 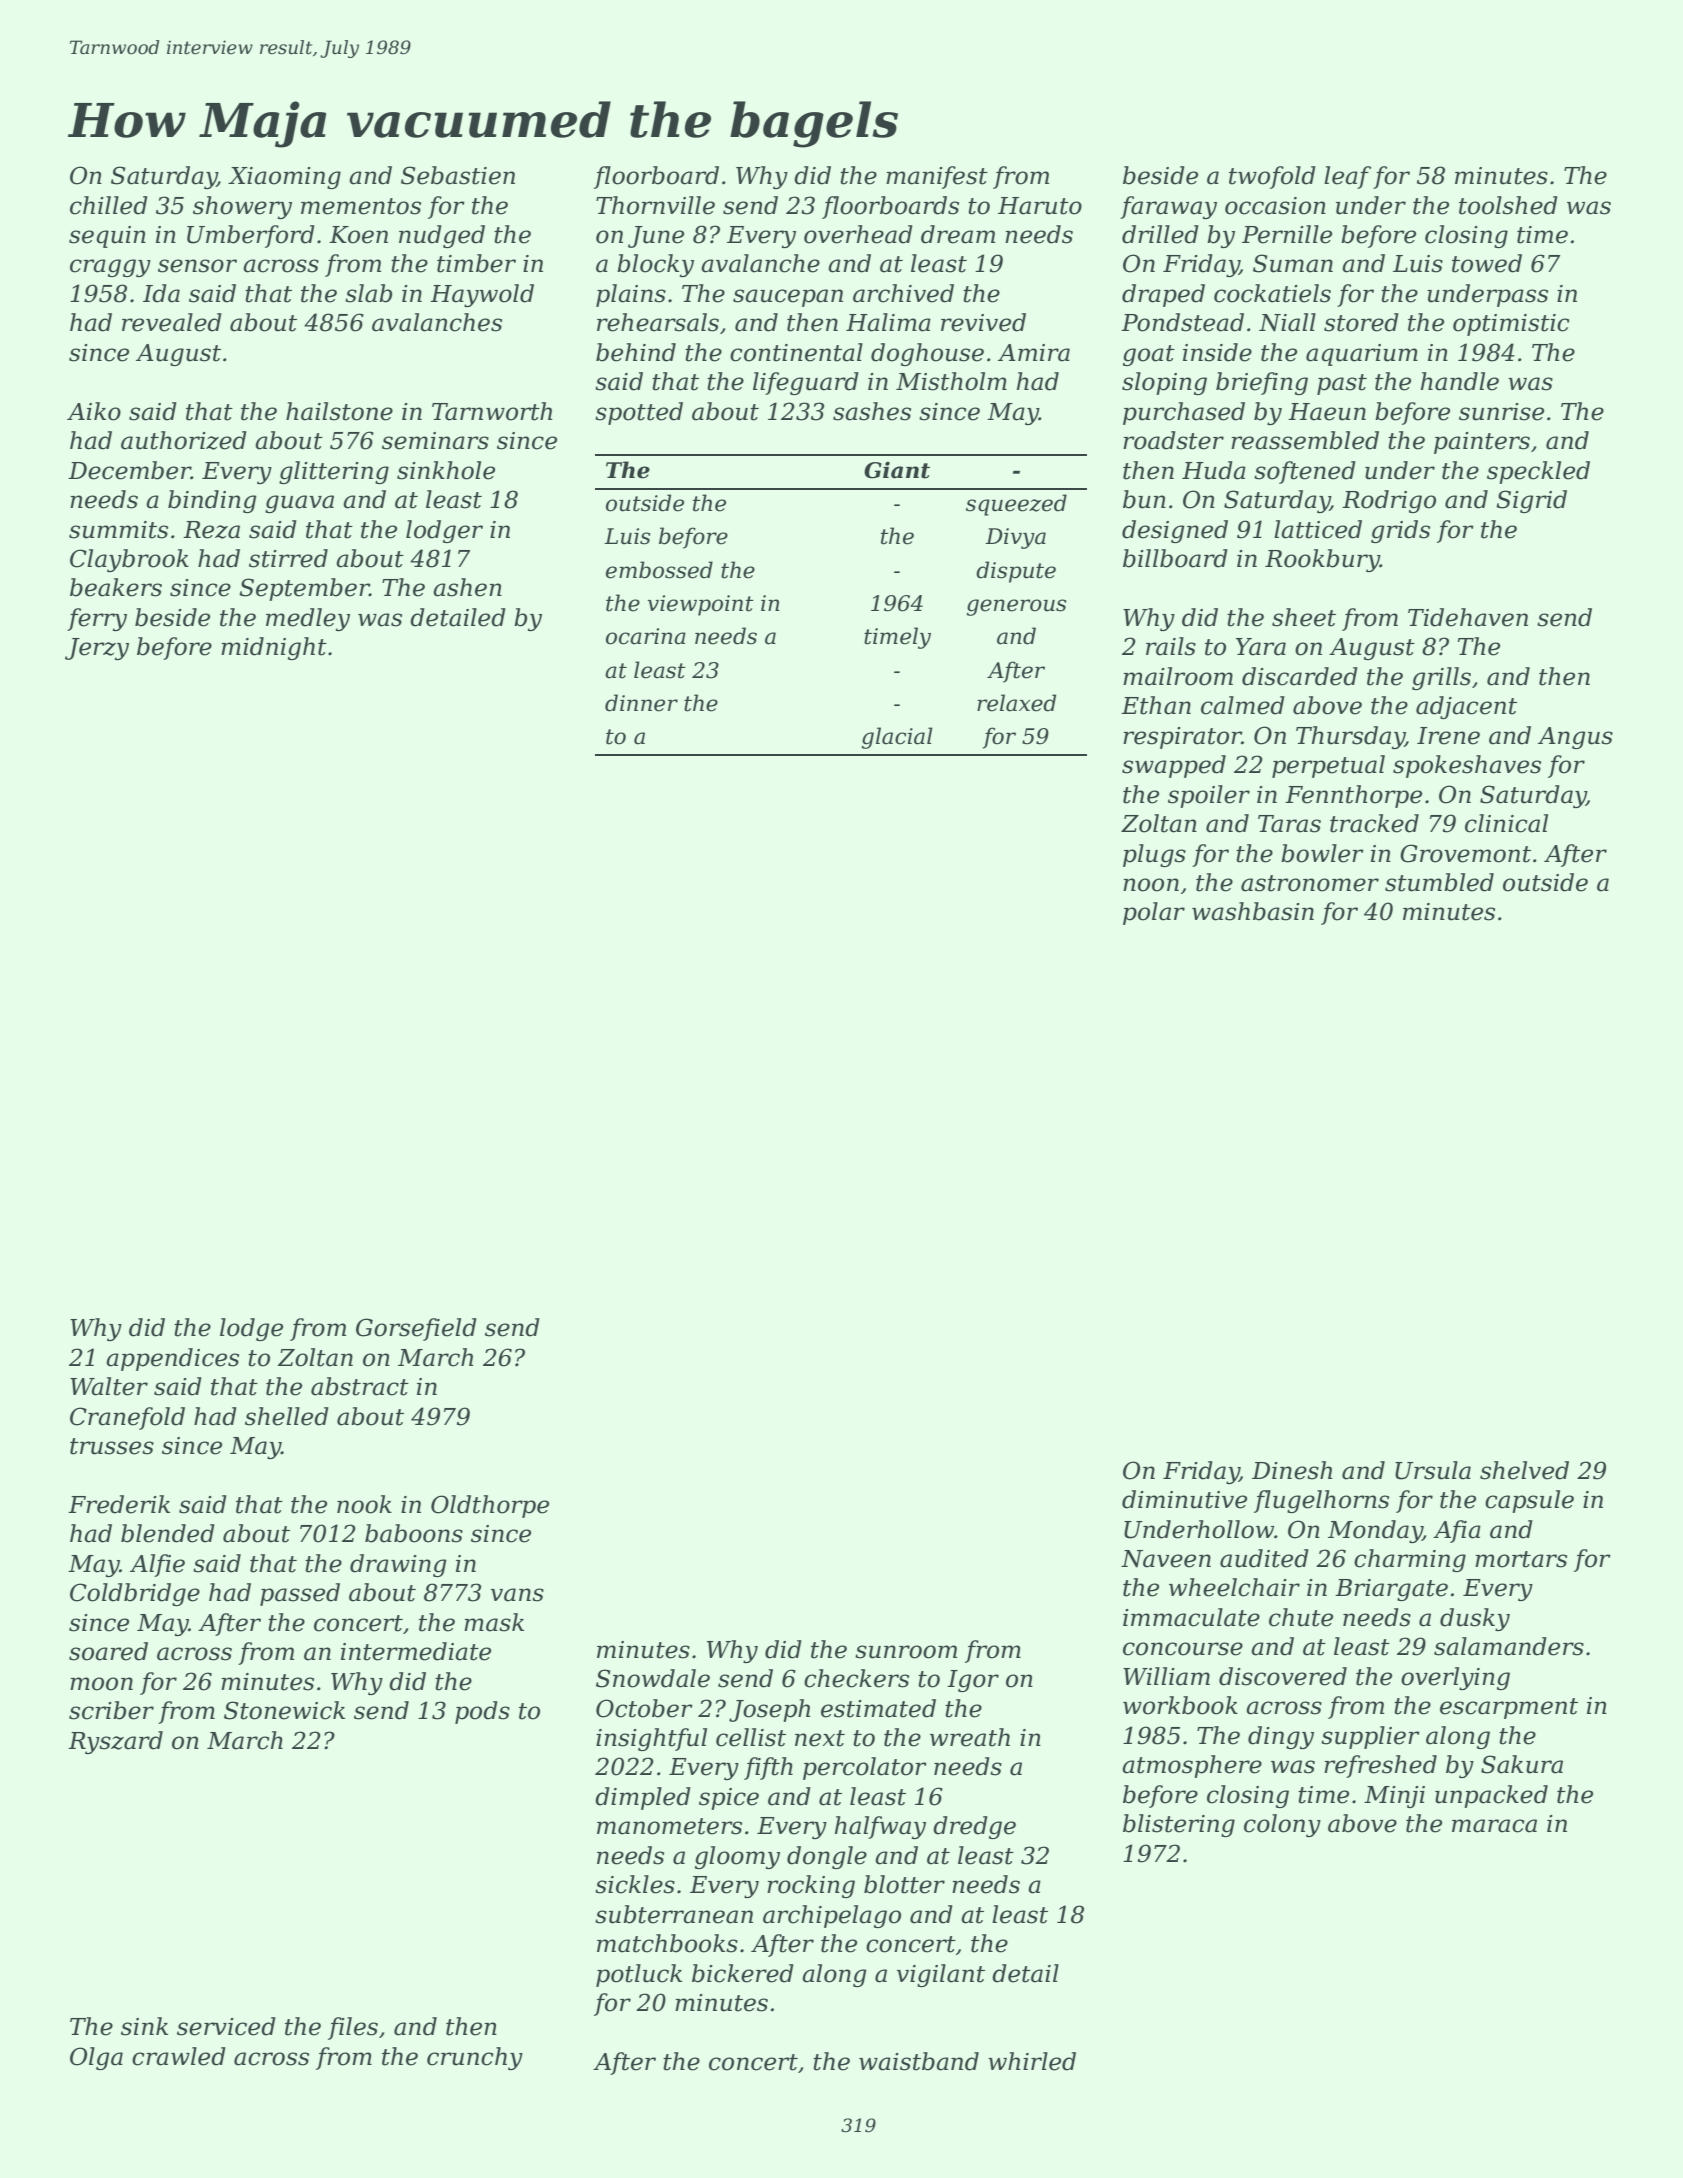 What do you see at coordinates (1016, 703) in the page?
I see `relaxed` at bounding box center [1016, 703].
